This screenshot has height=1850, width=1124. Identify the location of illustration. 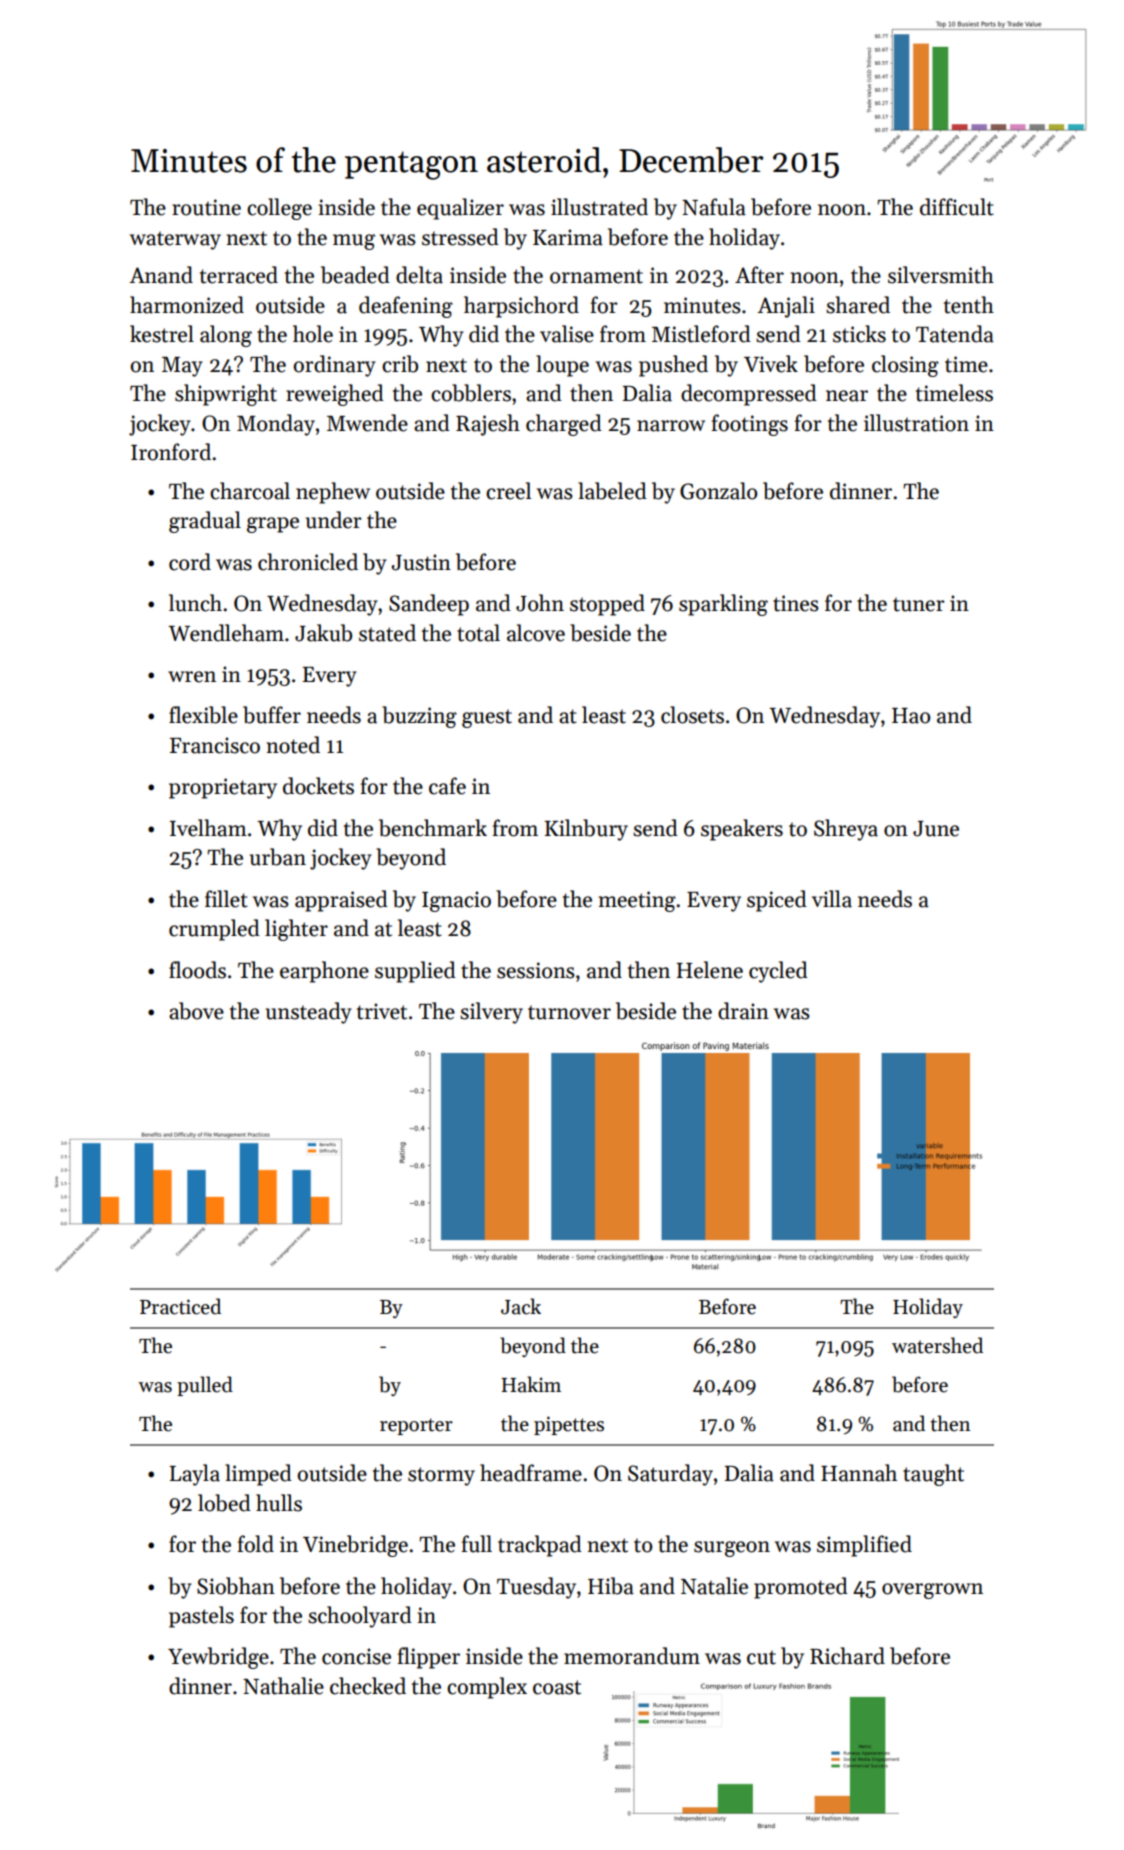
(916, 423).
